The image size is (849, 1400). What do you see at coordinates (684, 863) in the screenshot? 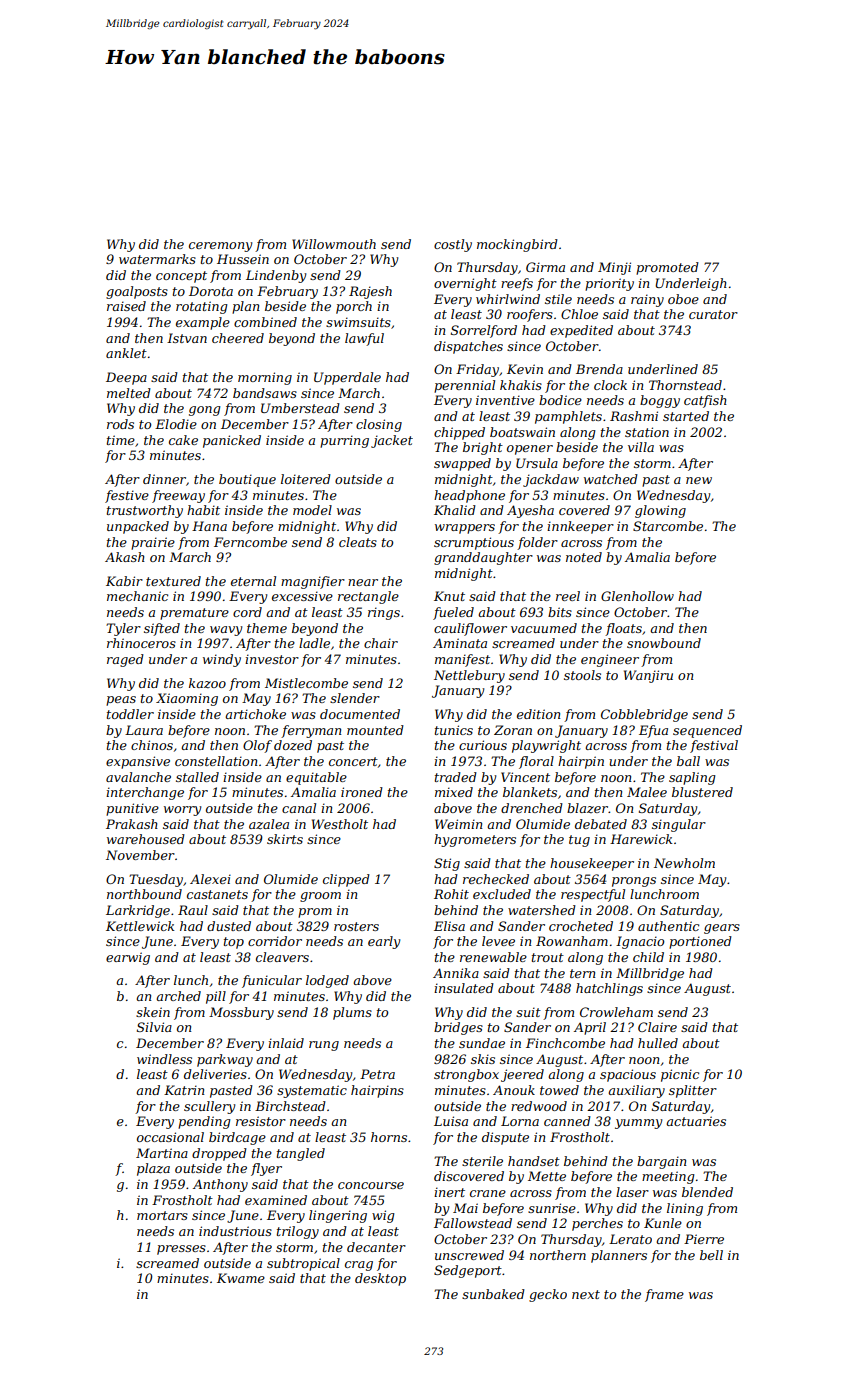
I see `Newholm` at bounding box center [684, 863].
